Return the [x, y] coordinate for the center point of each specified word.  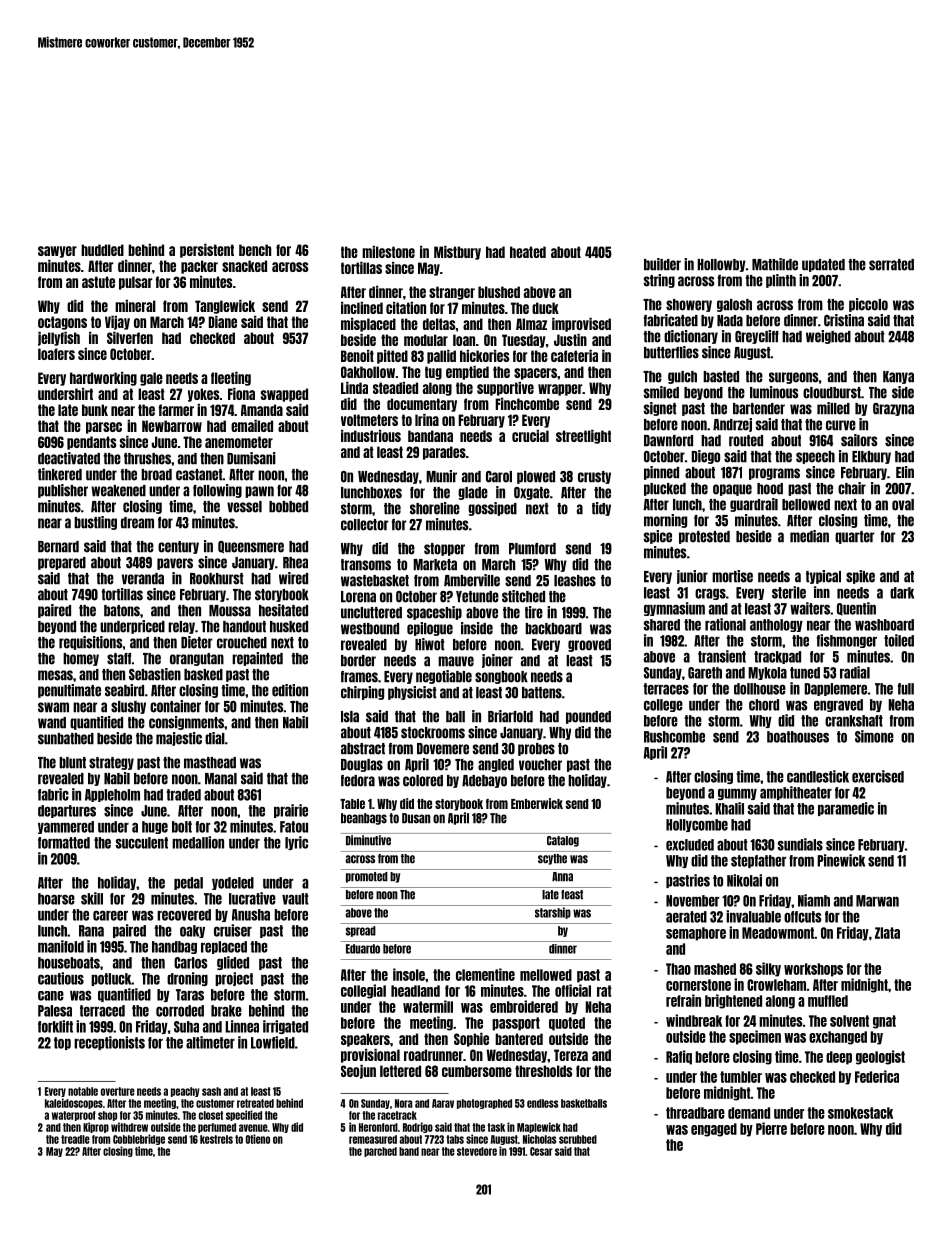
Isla [350, 717]
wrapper [560, 390]
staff [119, 659]
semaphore [696, 934]
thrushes [147, 459]
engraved [838, 705]
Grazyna [893, 409]
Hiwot [430, 644]
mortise [732, 576]
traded [183, 795]
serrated [891, 265]
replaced [224, 947]
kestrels [216, 1139]
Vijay [117, 323]
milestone [388, 252]
